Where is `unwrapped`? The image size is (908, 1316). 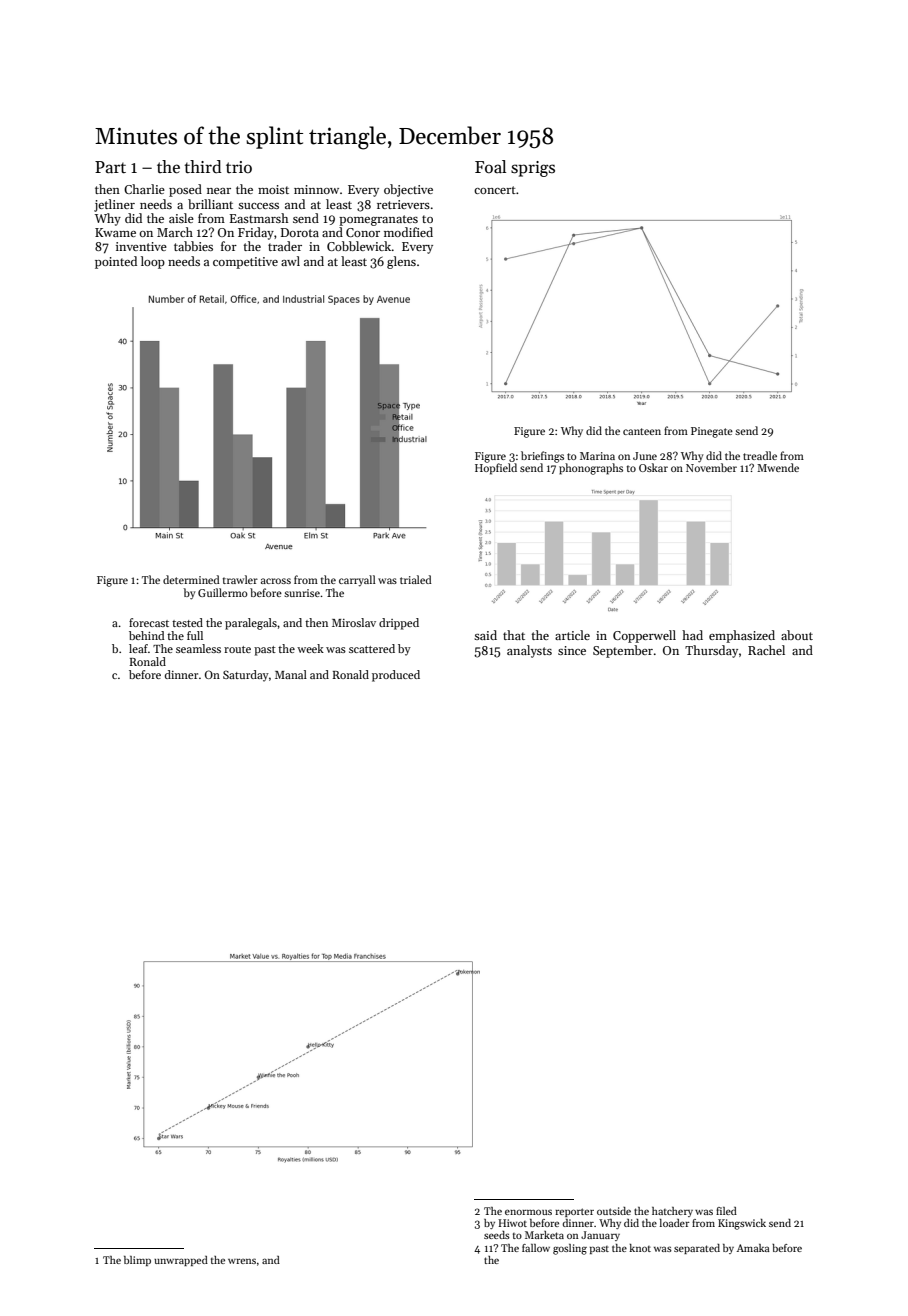 unwrapped is located at coordinates (181, 1261).
